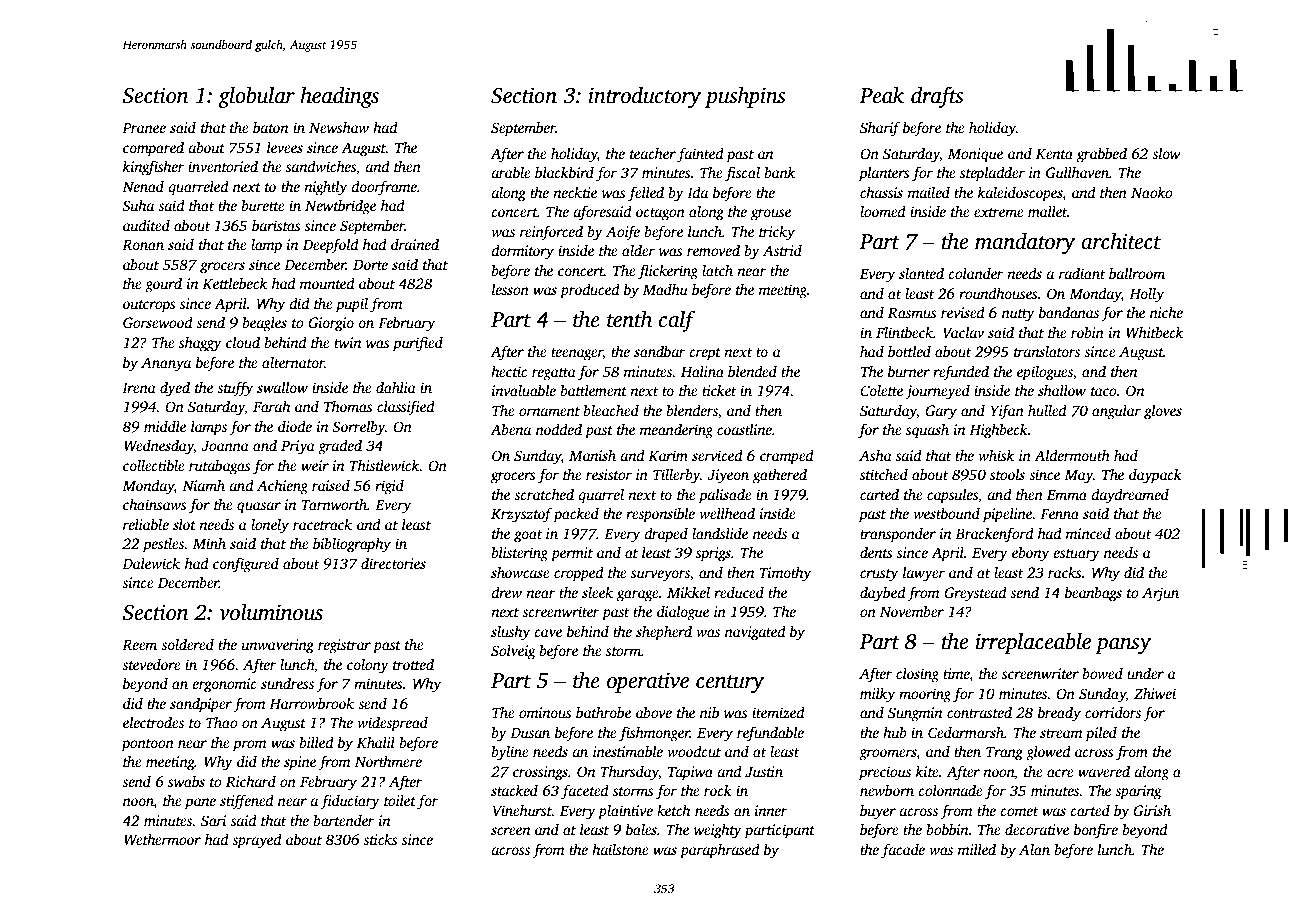 The image size is (1308, 924). I want to click on slow, so click(1166, 153).
